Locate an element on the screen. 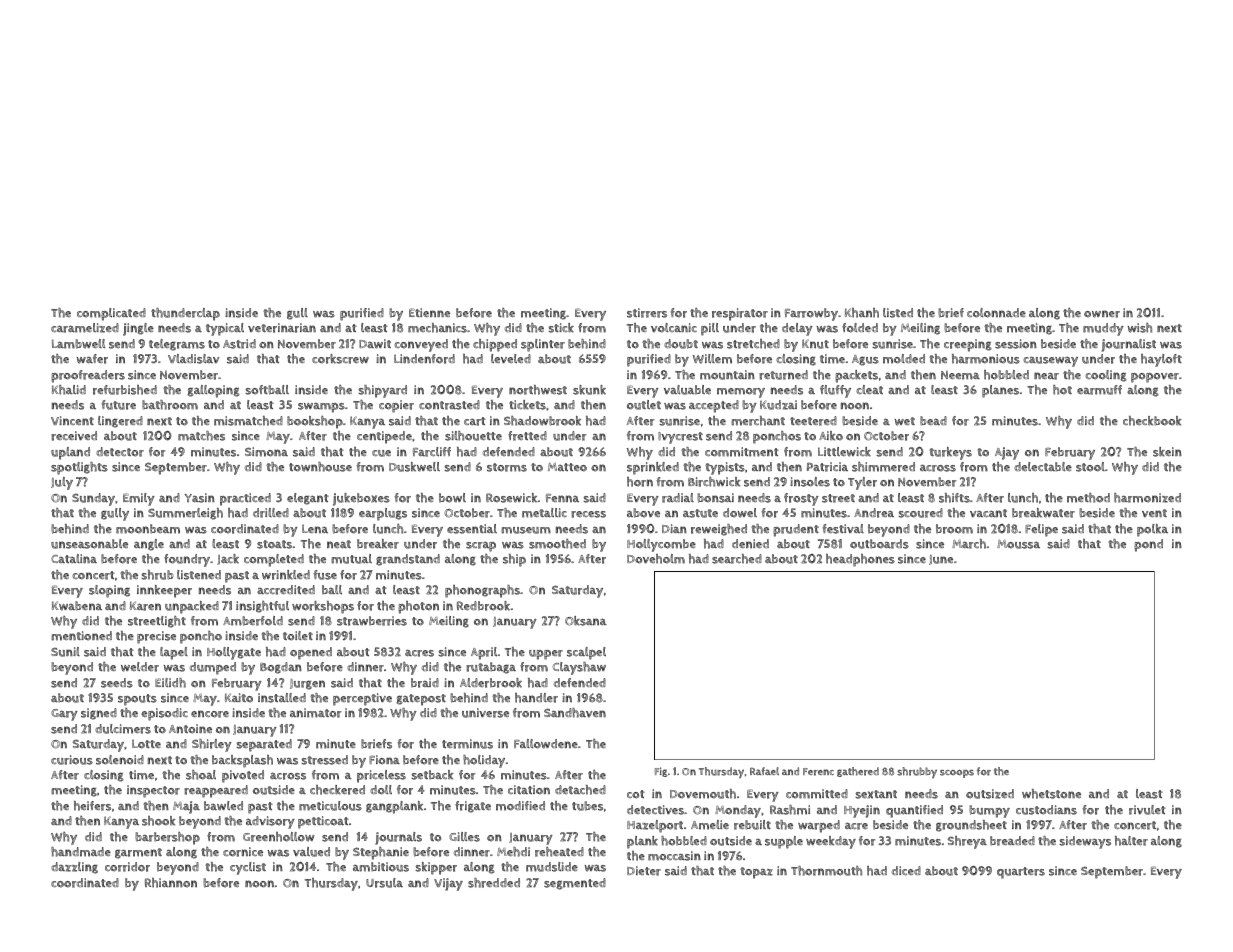  cyclist is located at coordinates (248, 868).
